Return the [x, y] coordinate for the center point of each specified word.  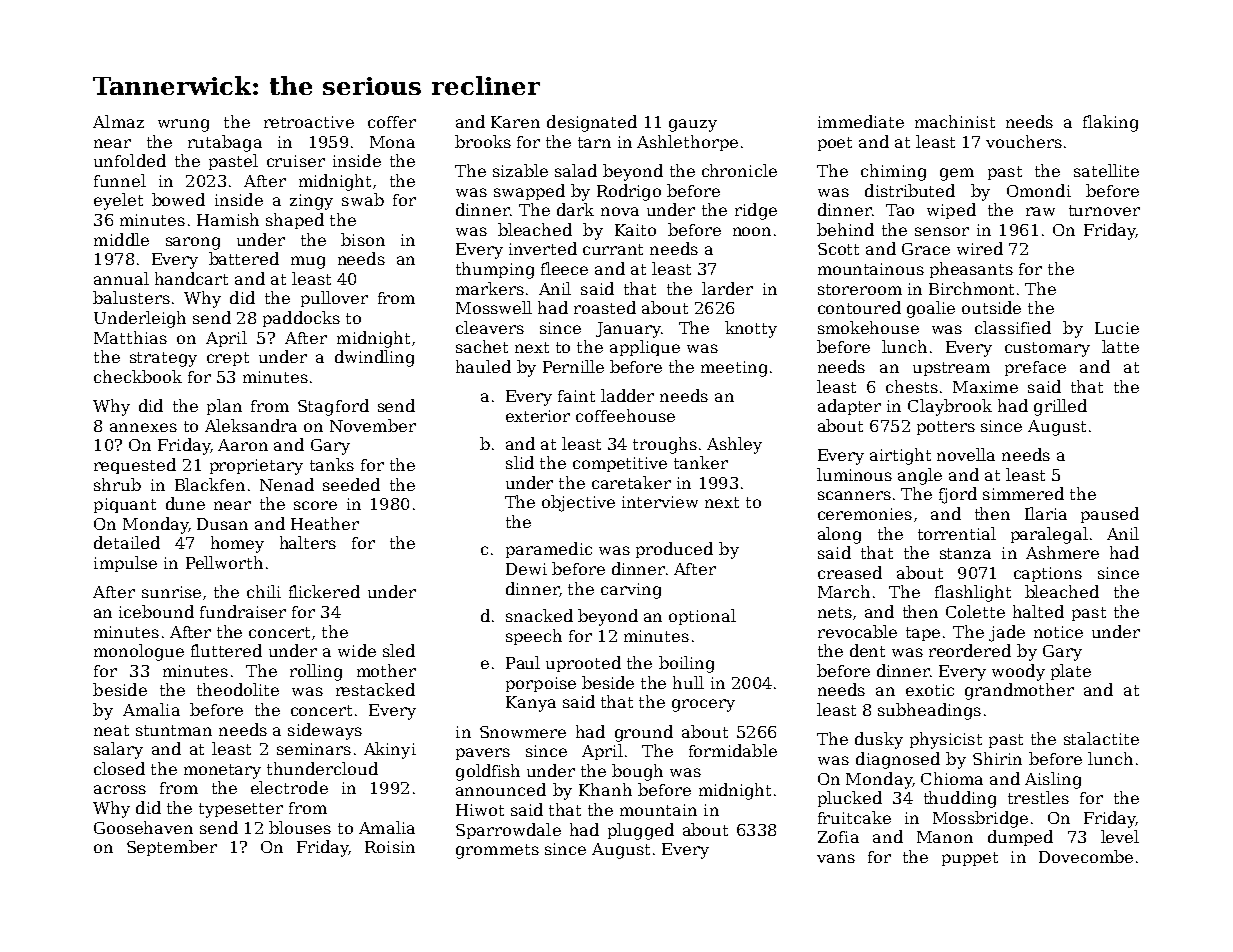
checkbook [138, 376]
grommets [497, 851]
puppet [970, 859]
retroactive [309, 122]
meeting [734, 369]
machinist [955, 121]
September [172, 848]
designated [592, 123]
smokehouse [868, 327]
